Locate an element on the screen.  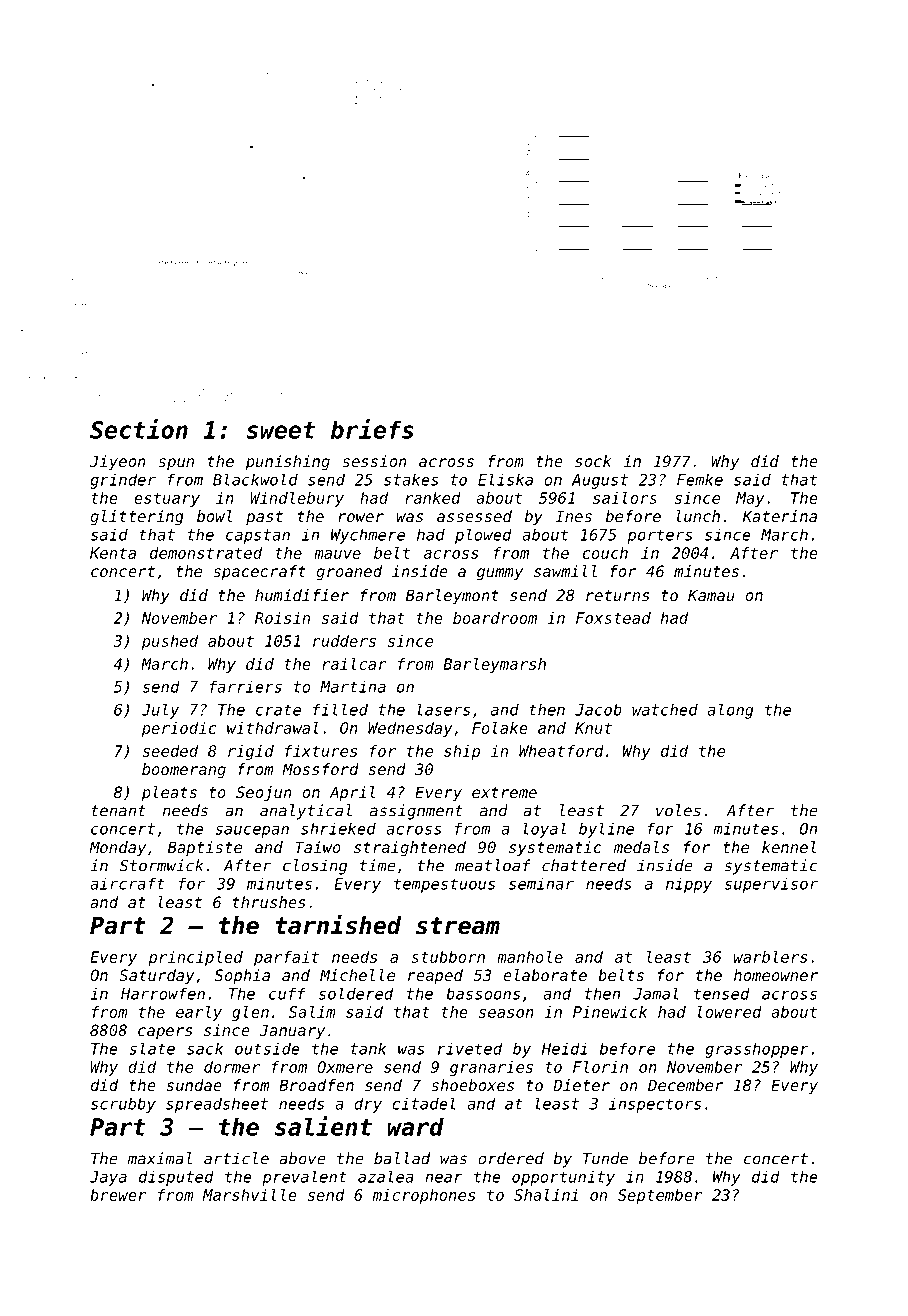
sweet is located at coordinates (280, 430).
